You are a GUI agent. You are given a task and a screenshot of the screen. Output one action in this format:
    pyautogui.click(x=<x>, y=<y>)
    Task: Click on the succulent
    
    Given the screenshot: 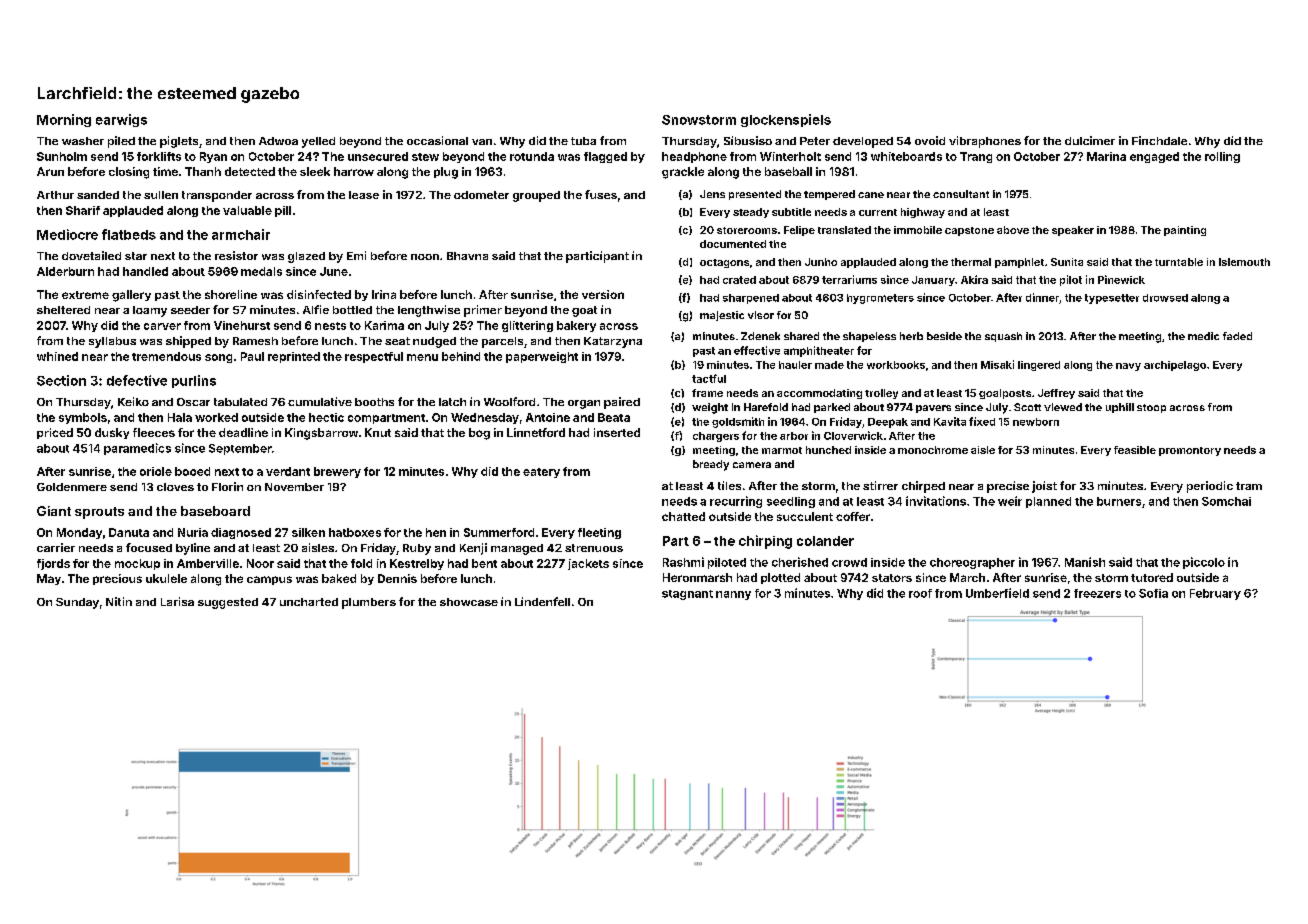 What is the action you would take?
    pyautogui.click(x=805, y=516)
